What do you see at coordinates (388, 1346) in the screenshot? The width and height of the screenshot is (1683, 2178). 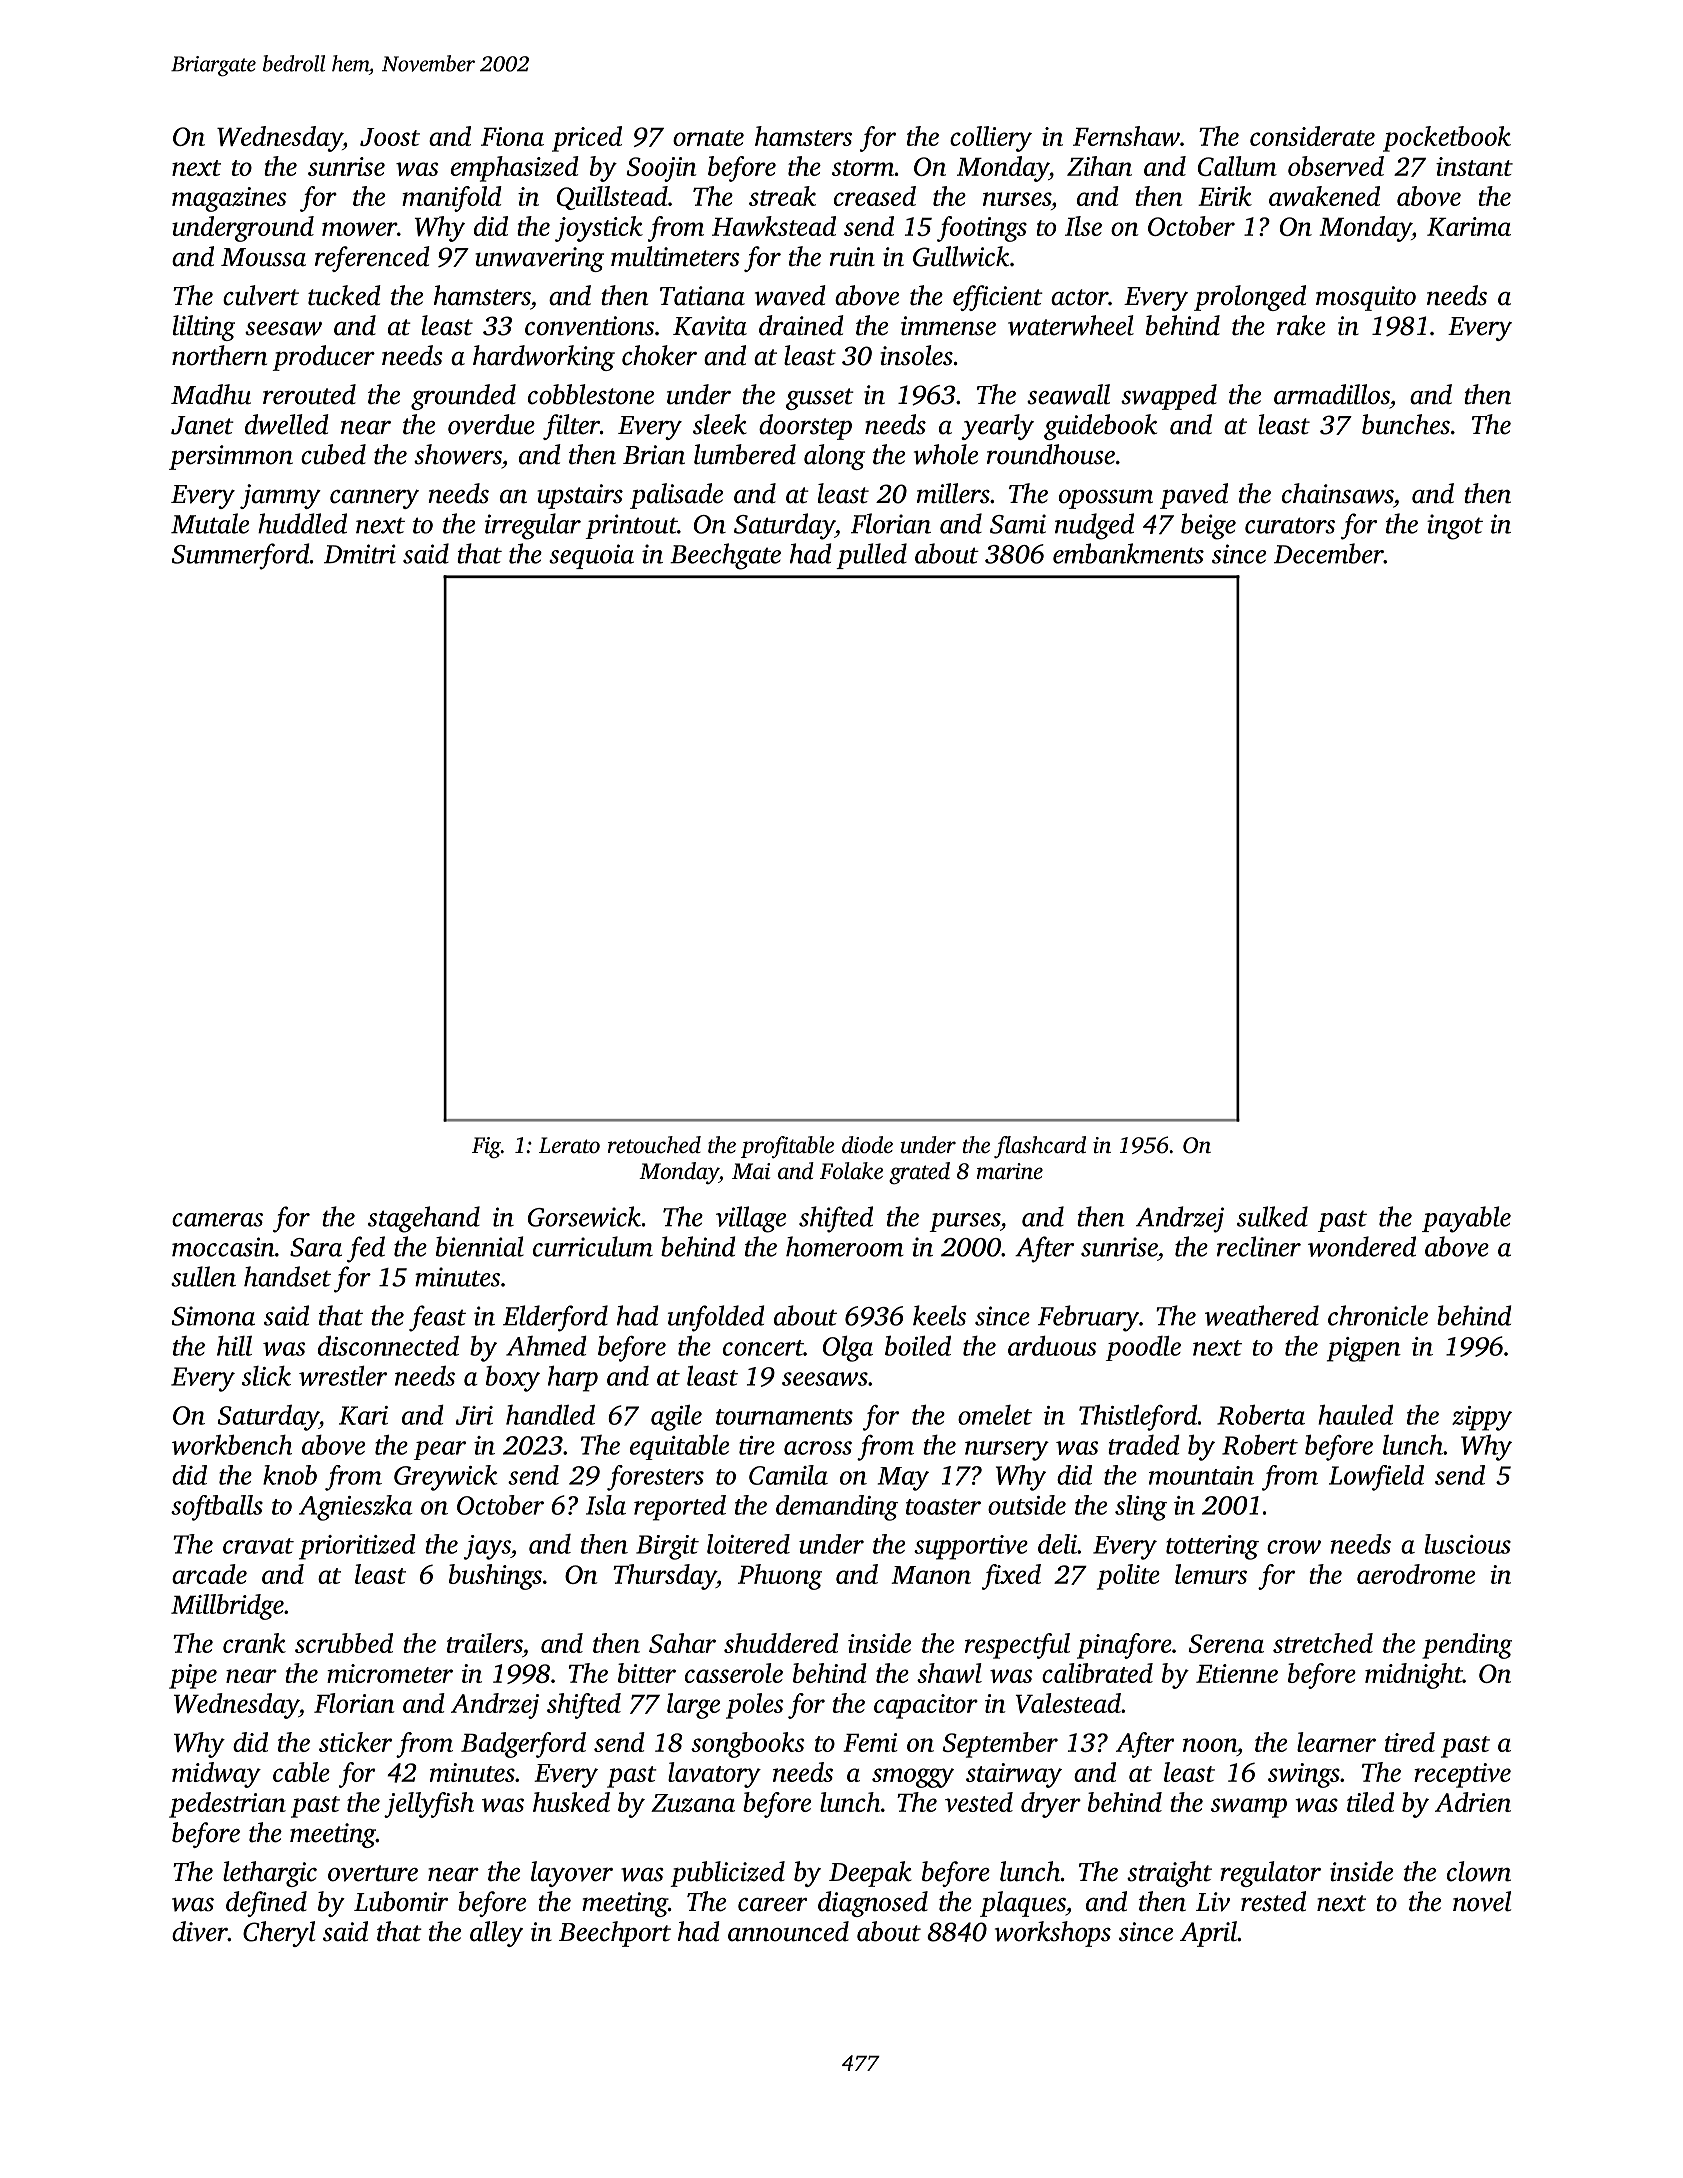 I see `disconnected` at bounding box center [388, 1346].
